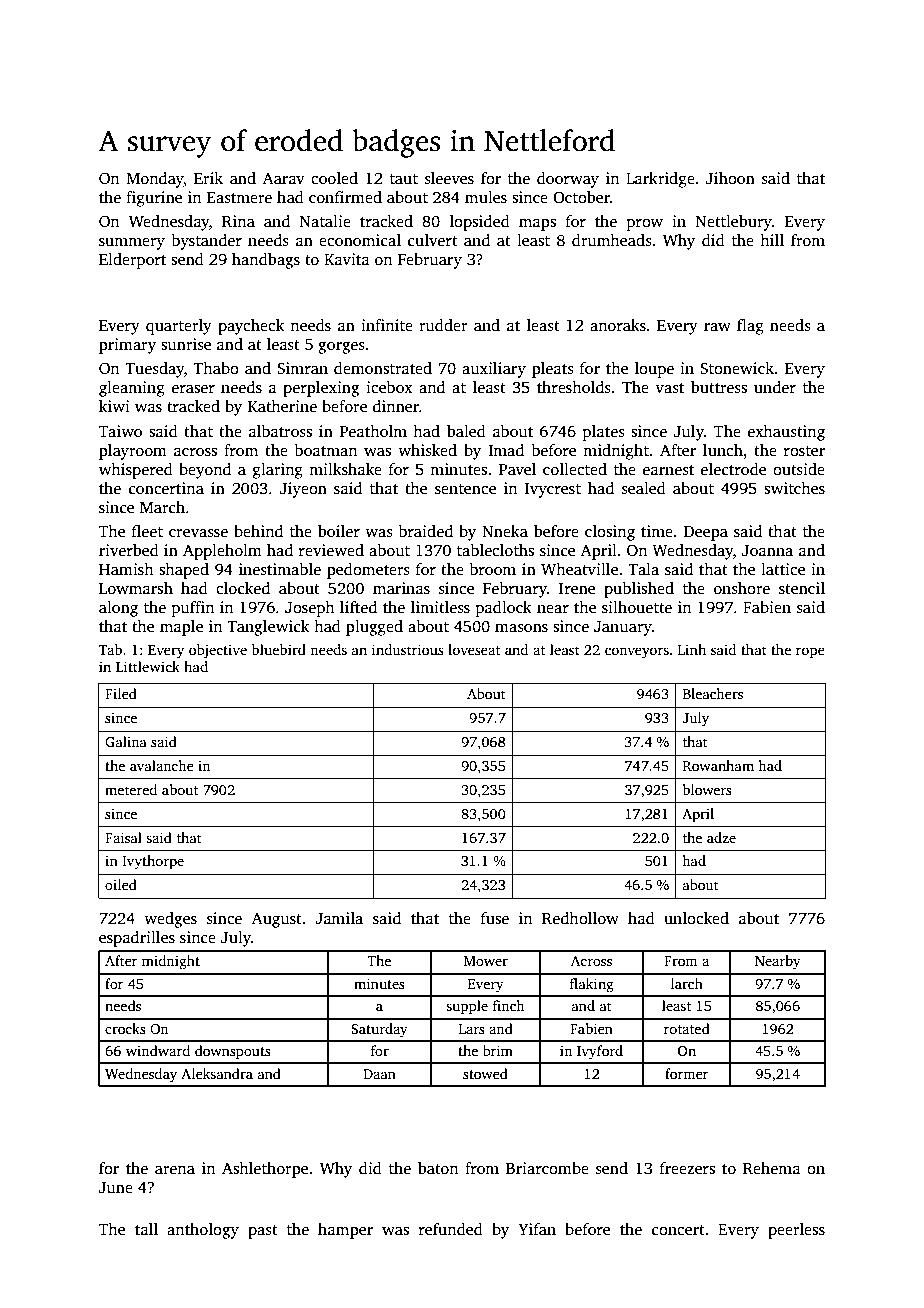 This document has width=924, height=1308. What do you see at coordinates (810, 653) in the document?
I see `rope` at bounding box center [810, 653].
